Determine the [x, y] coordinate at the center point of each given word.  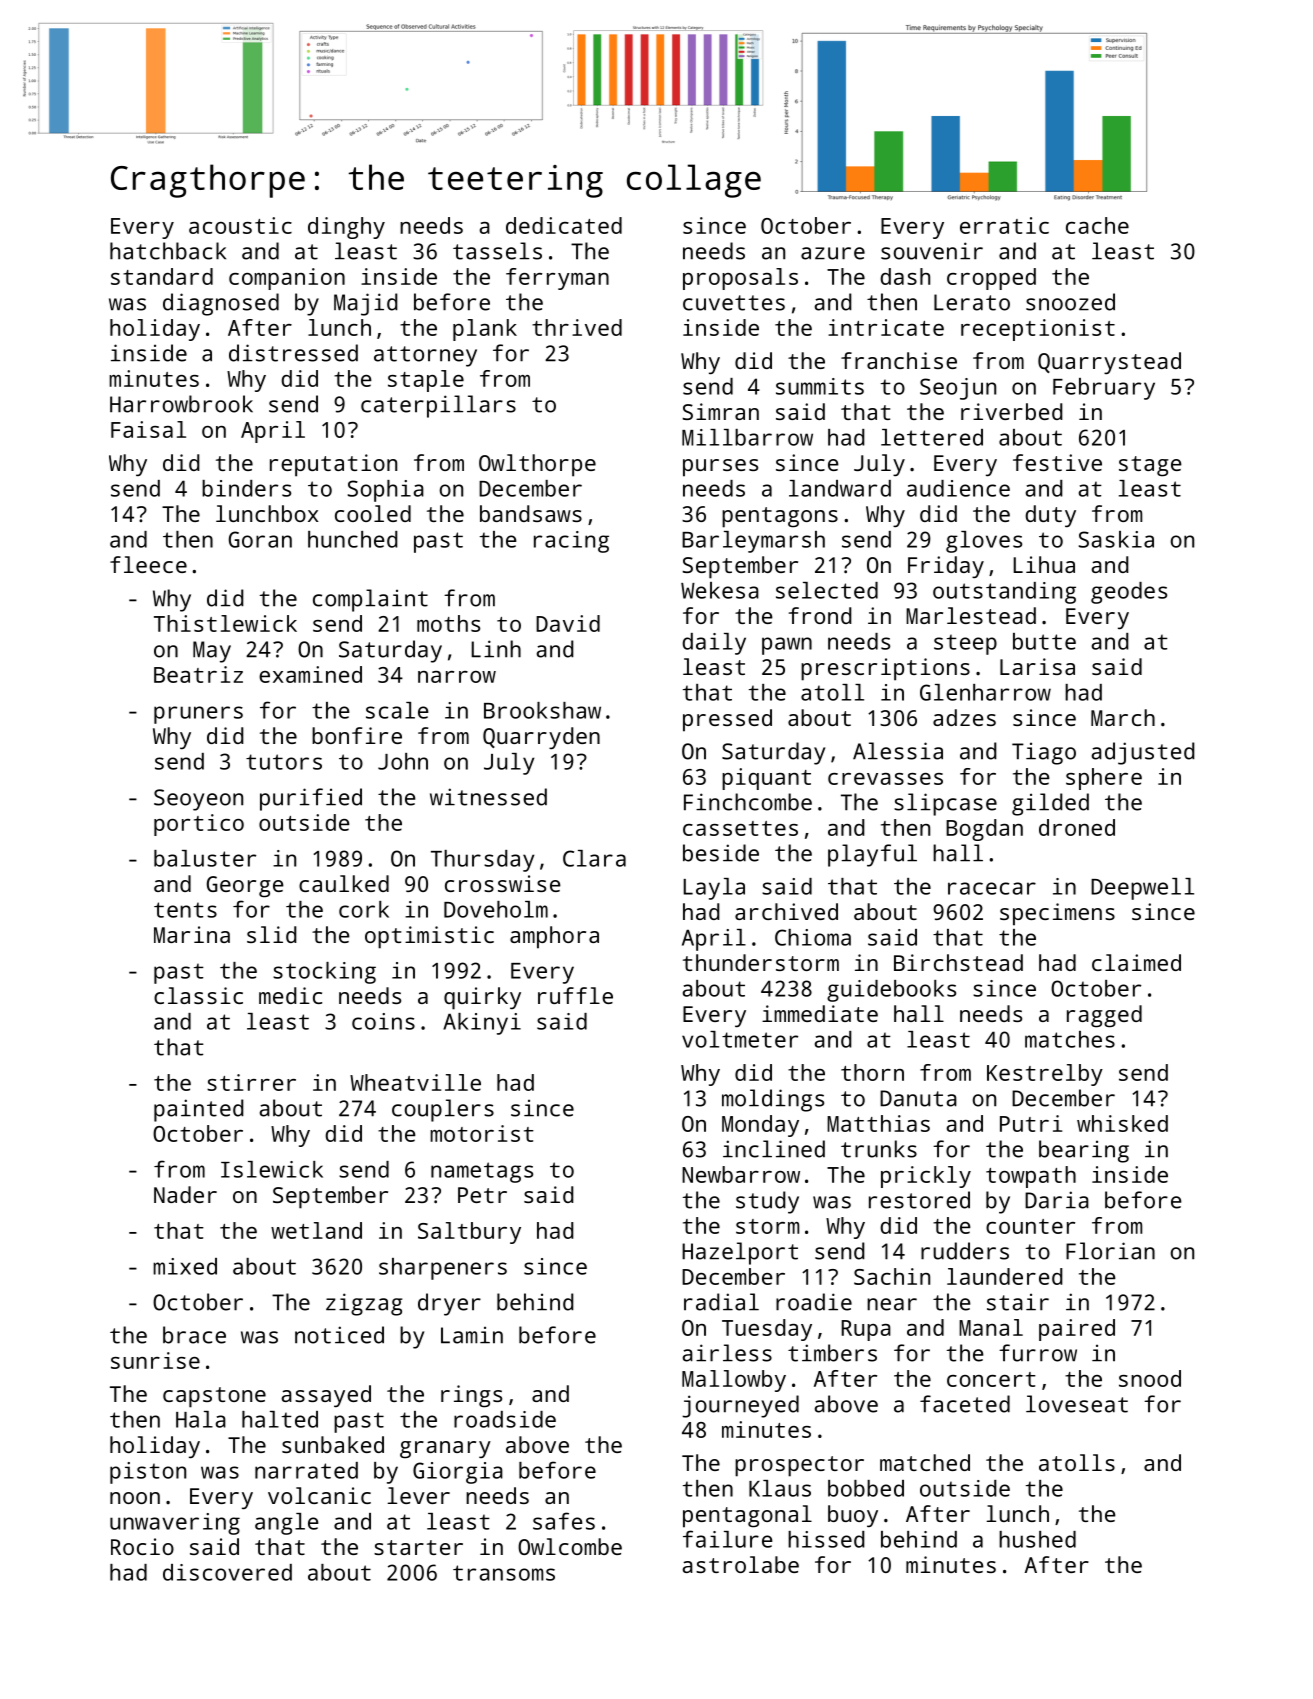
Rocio [142, 1546]
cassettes [740, 828]
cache [1097, 225]
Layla [714, 889]
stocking [324, 973]
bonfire [357, 735]
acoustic [240, 225]
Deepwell [1142, 889]
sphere [1104, 779]
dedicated [564, 225]
